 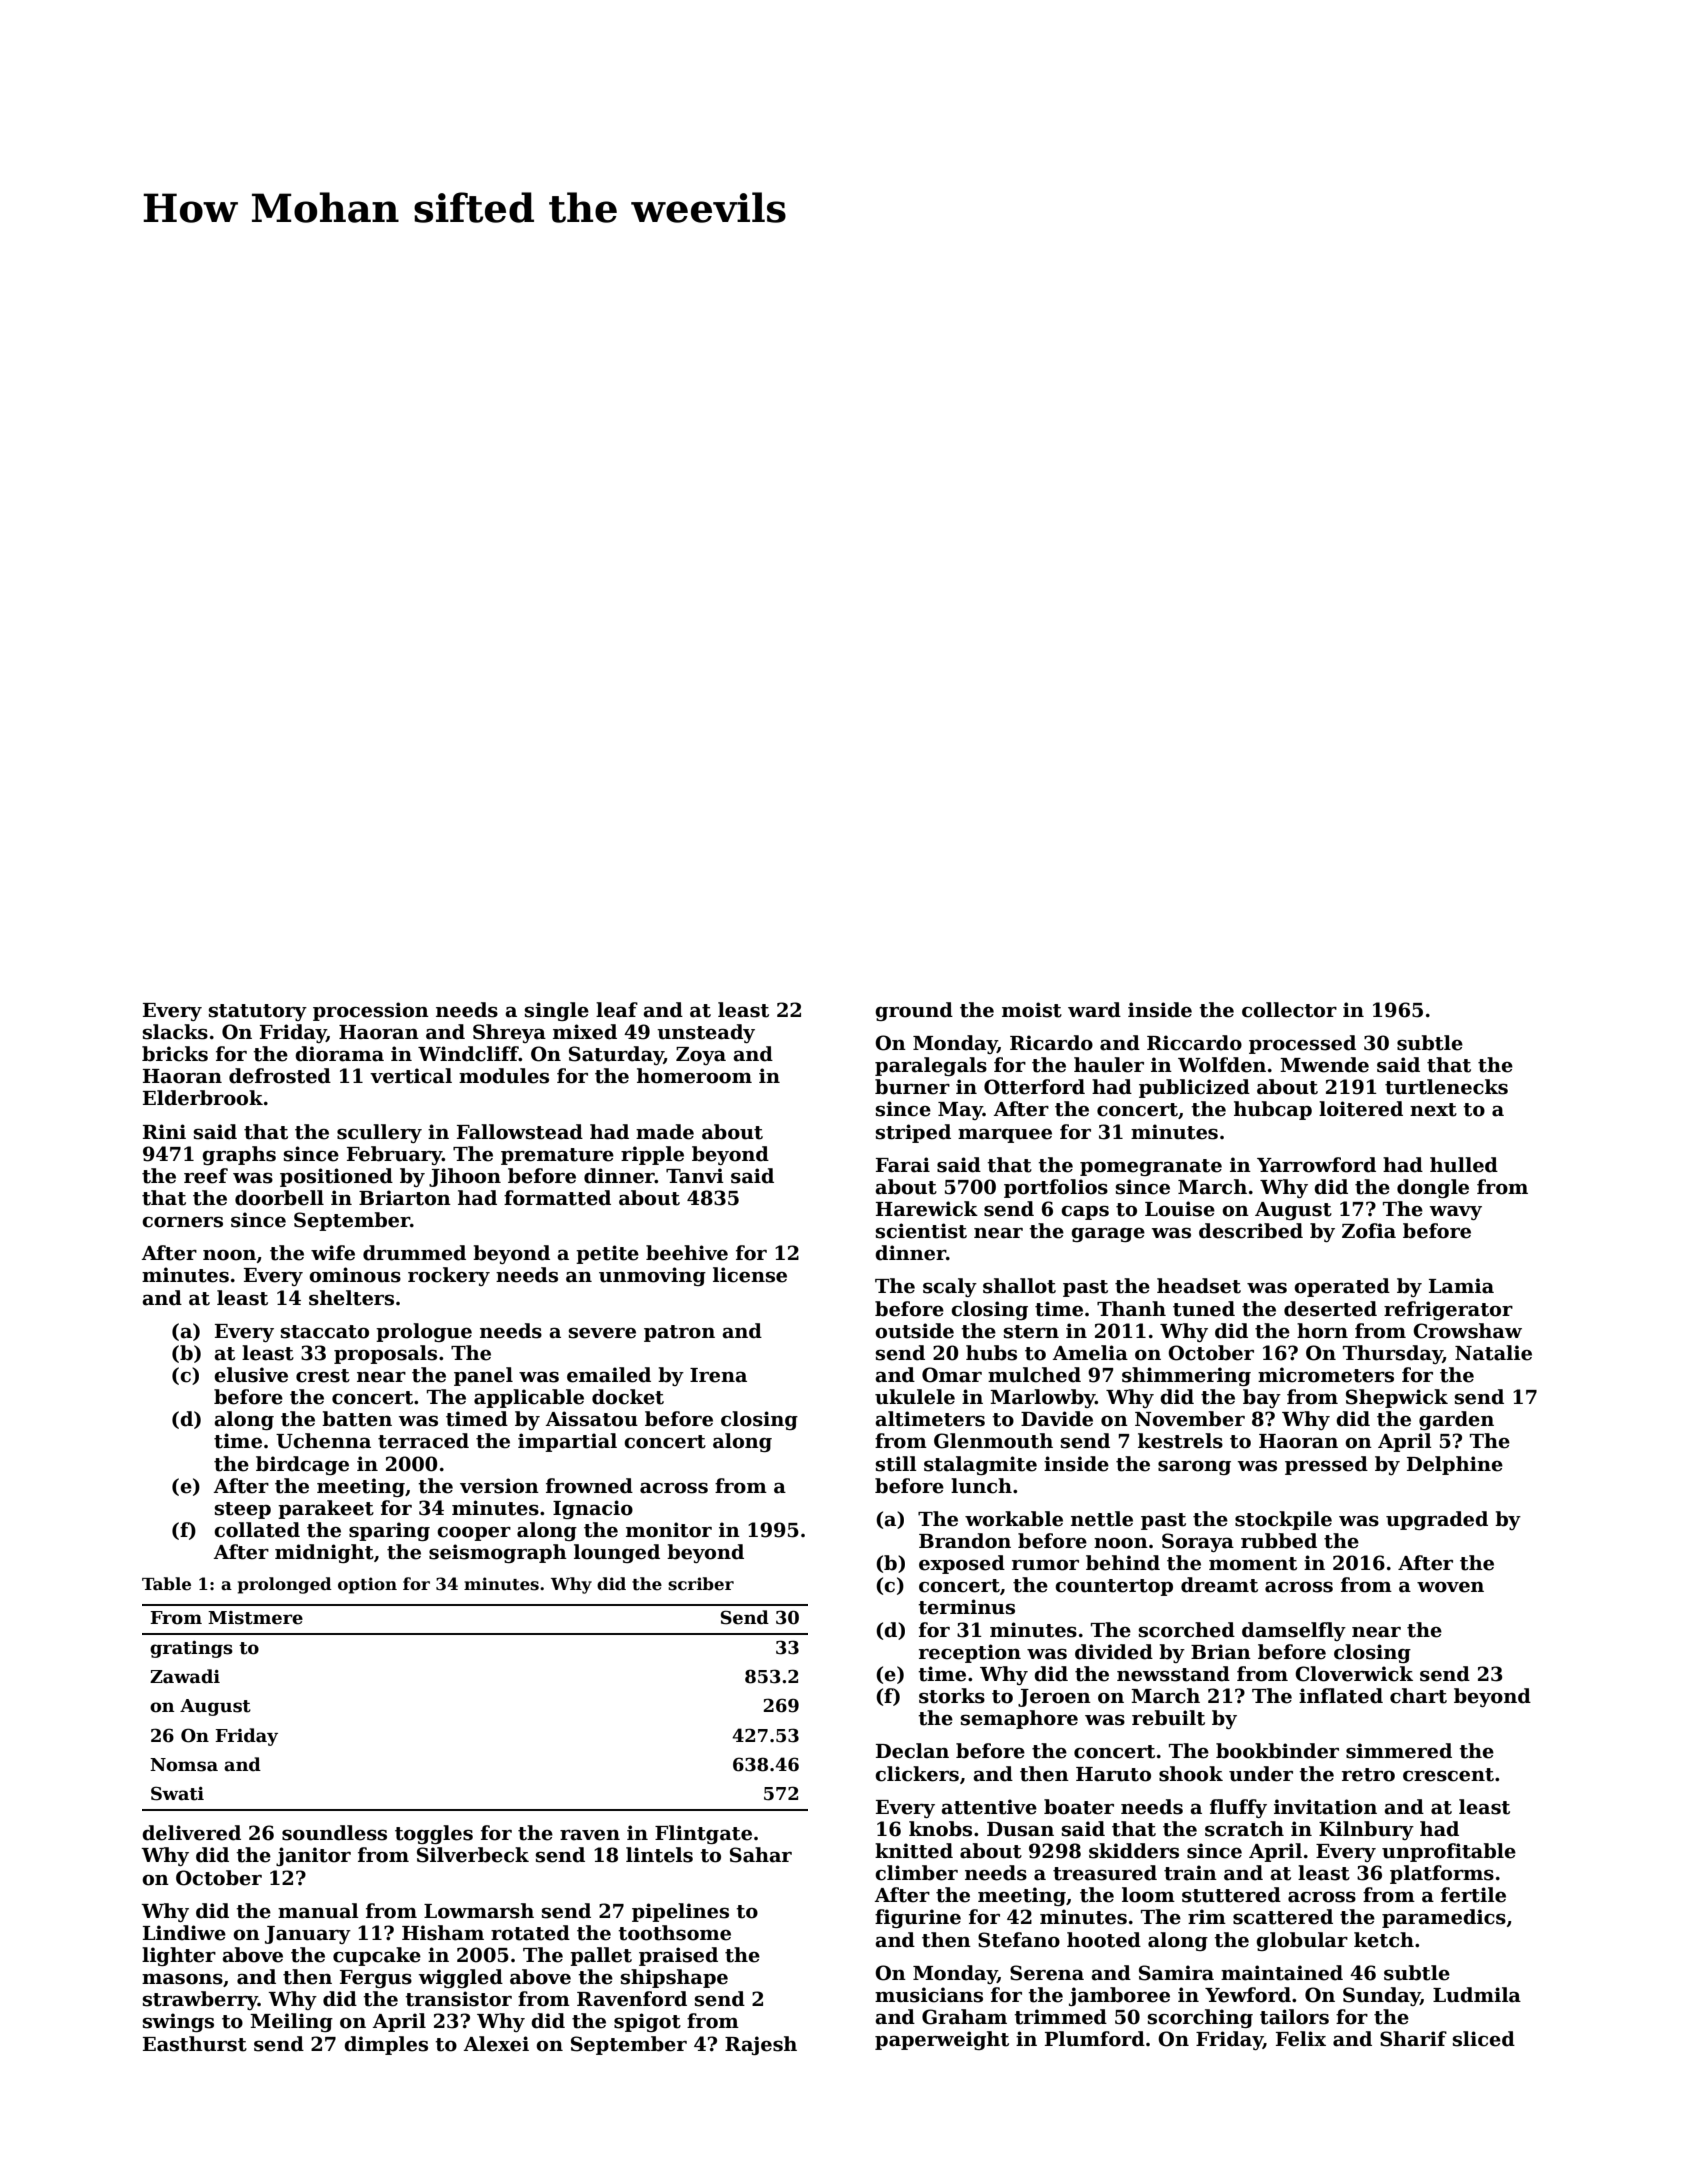 What do you see at coordinates (1085, 1213) in the screenshot?
I see `caps` at bounding box center [1085, 1213].
